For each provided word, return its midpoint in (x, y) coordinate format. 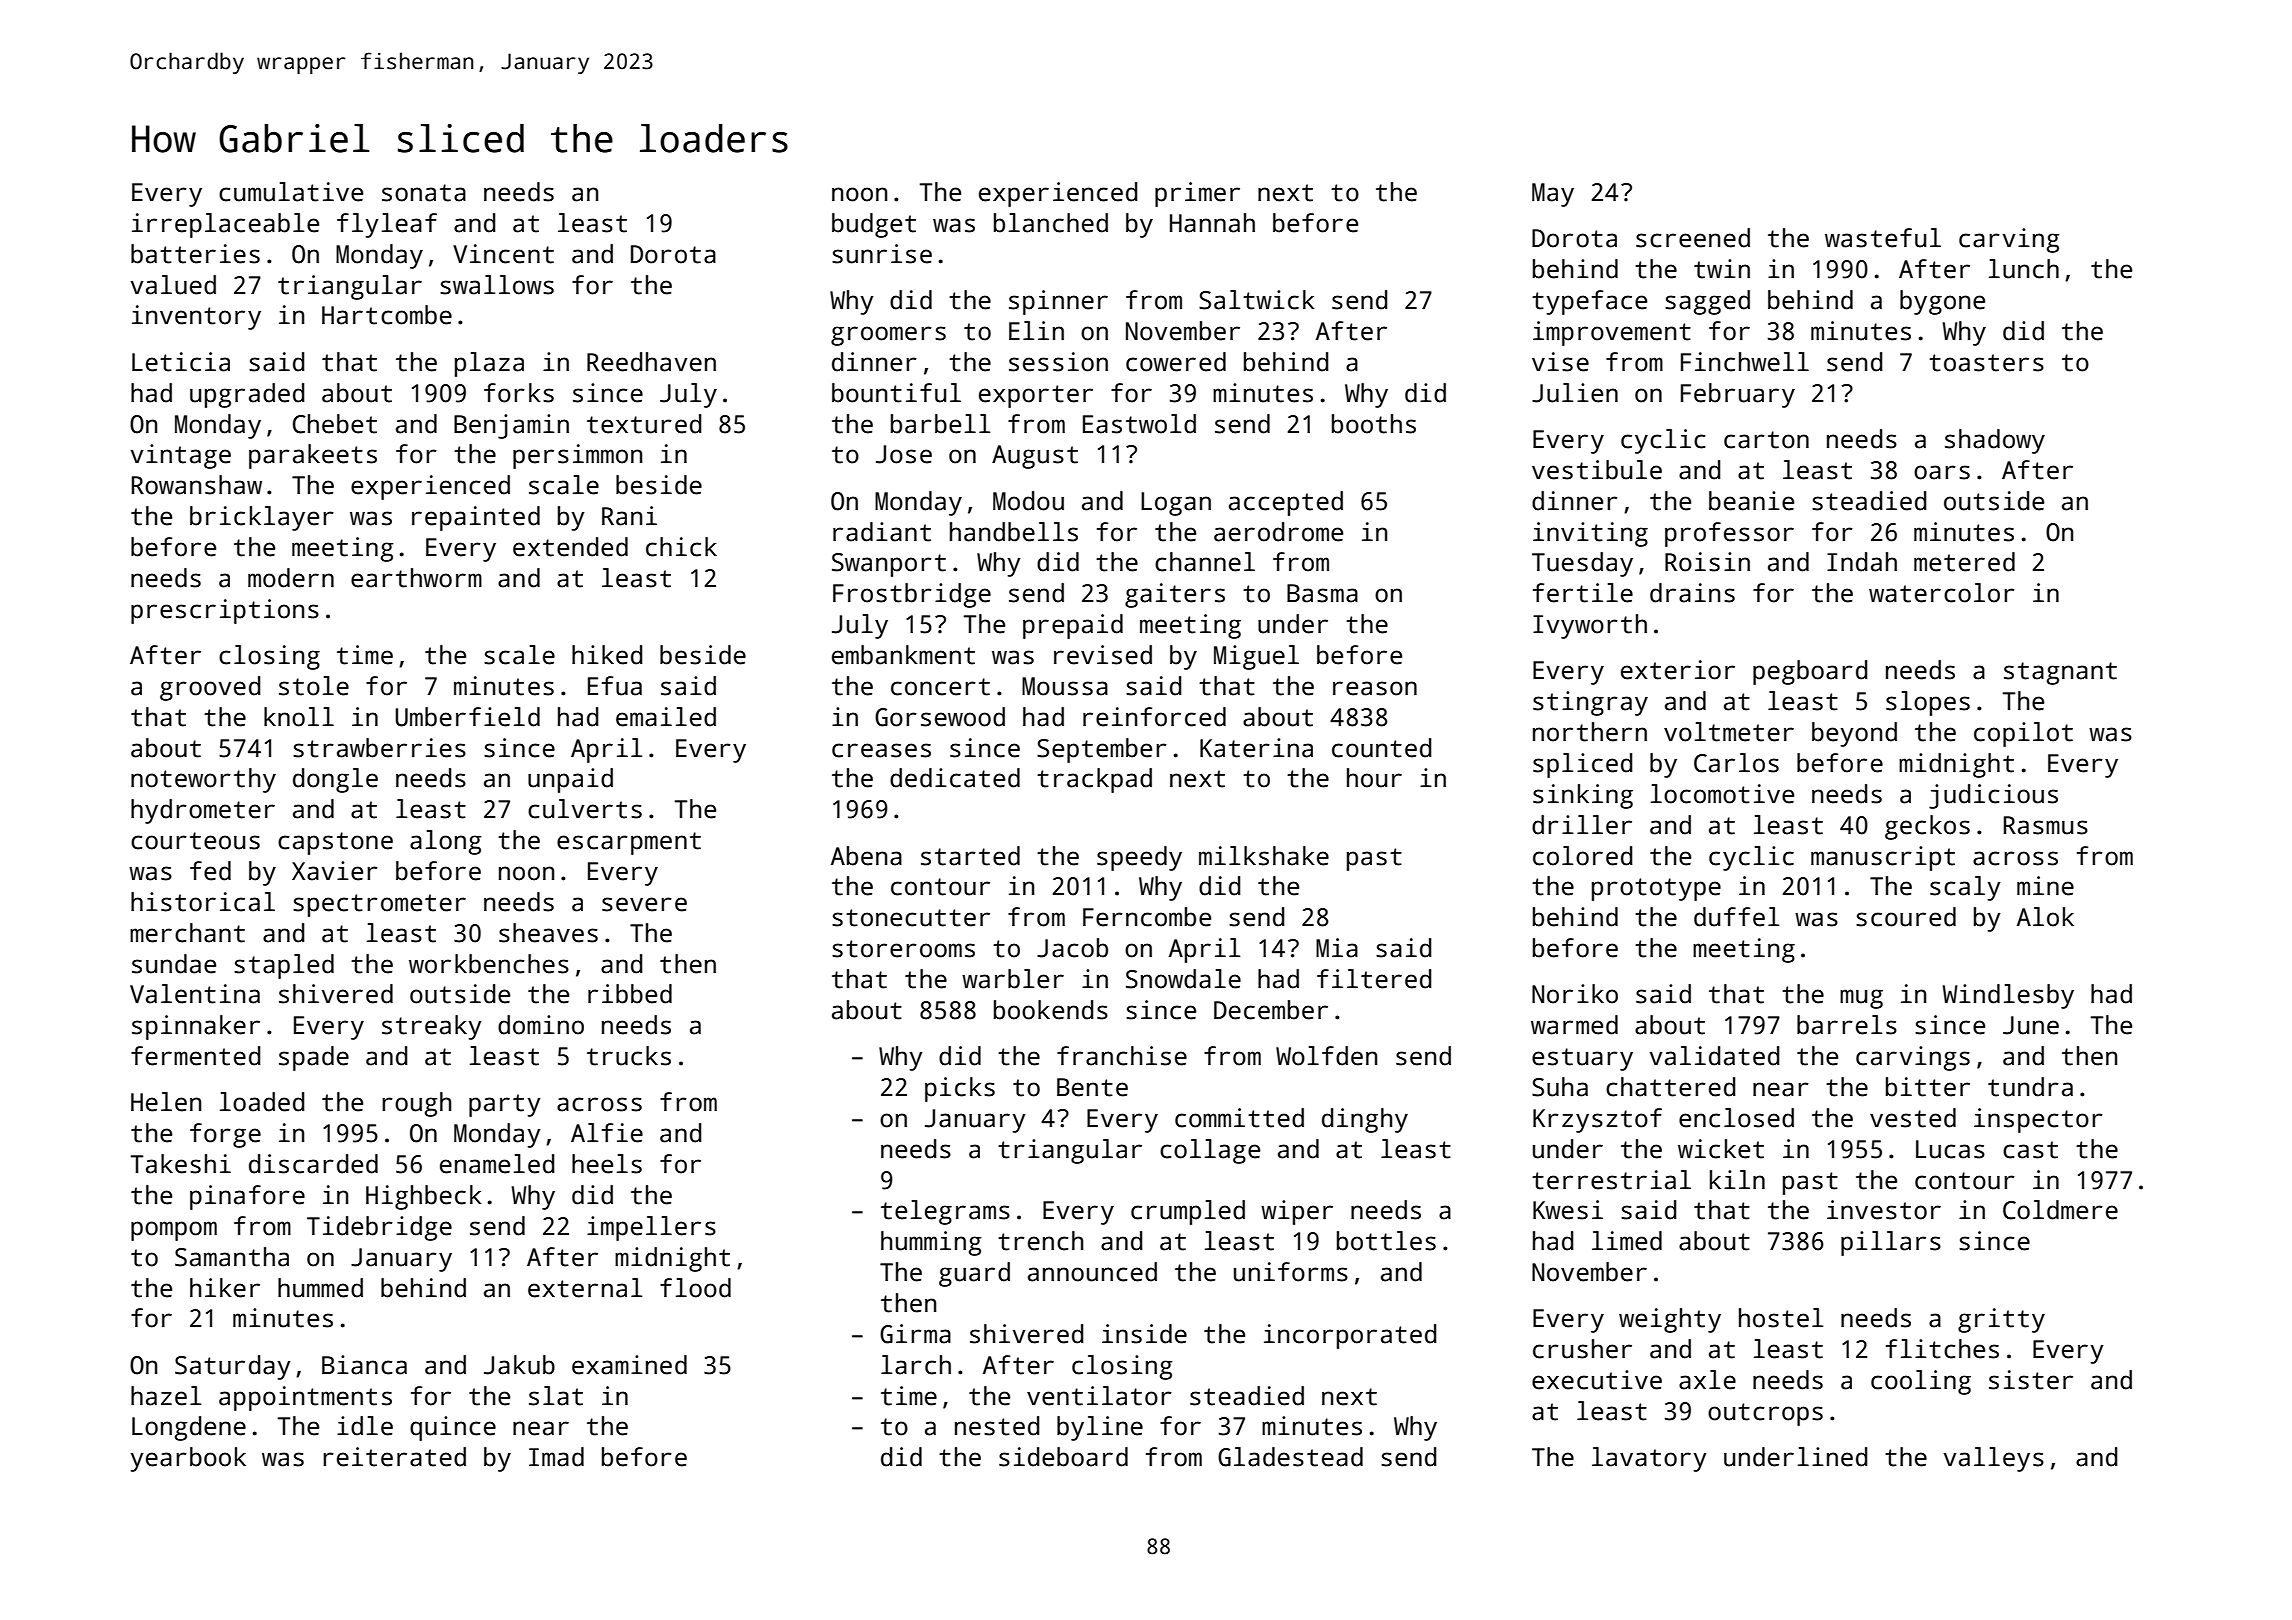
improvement (1612, 333)
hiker (225, 1288)
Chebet (335, 424)
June (2031, 1025)
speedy (1139, 858)
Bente (1092, 1087)
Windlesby (2008, 996)
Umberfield (467, 717)
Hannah (1212, 223)
